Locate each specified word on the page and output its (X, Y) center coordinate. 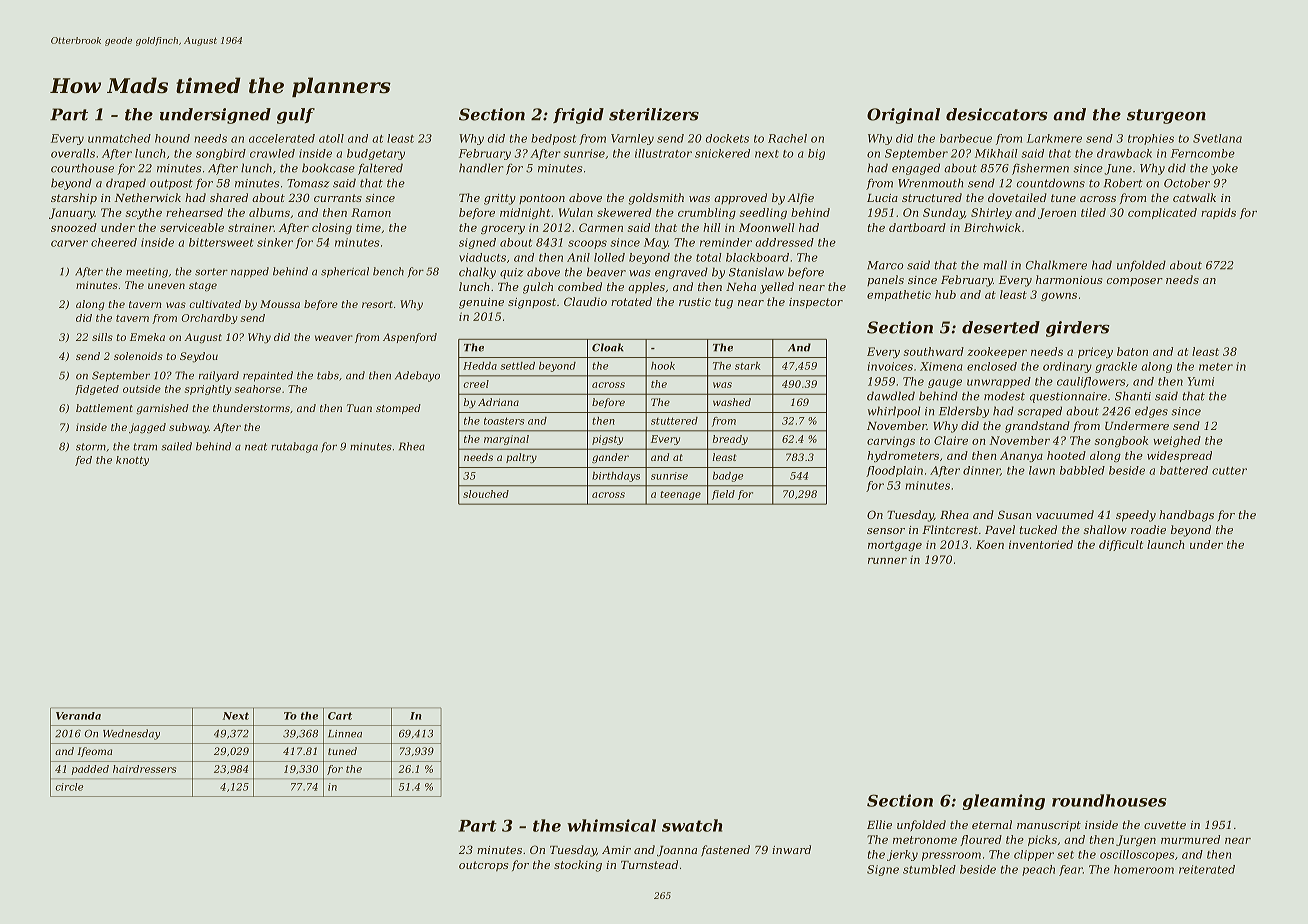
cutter (1229, 471)
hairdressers (144, 769)
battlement (104, 408)
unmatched (119, 138)
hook (663, 366)
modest (1004, 396)
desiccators (997, 114)
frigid (578, 116)
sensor (886, 531)
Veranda (78, 716)
